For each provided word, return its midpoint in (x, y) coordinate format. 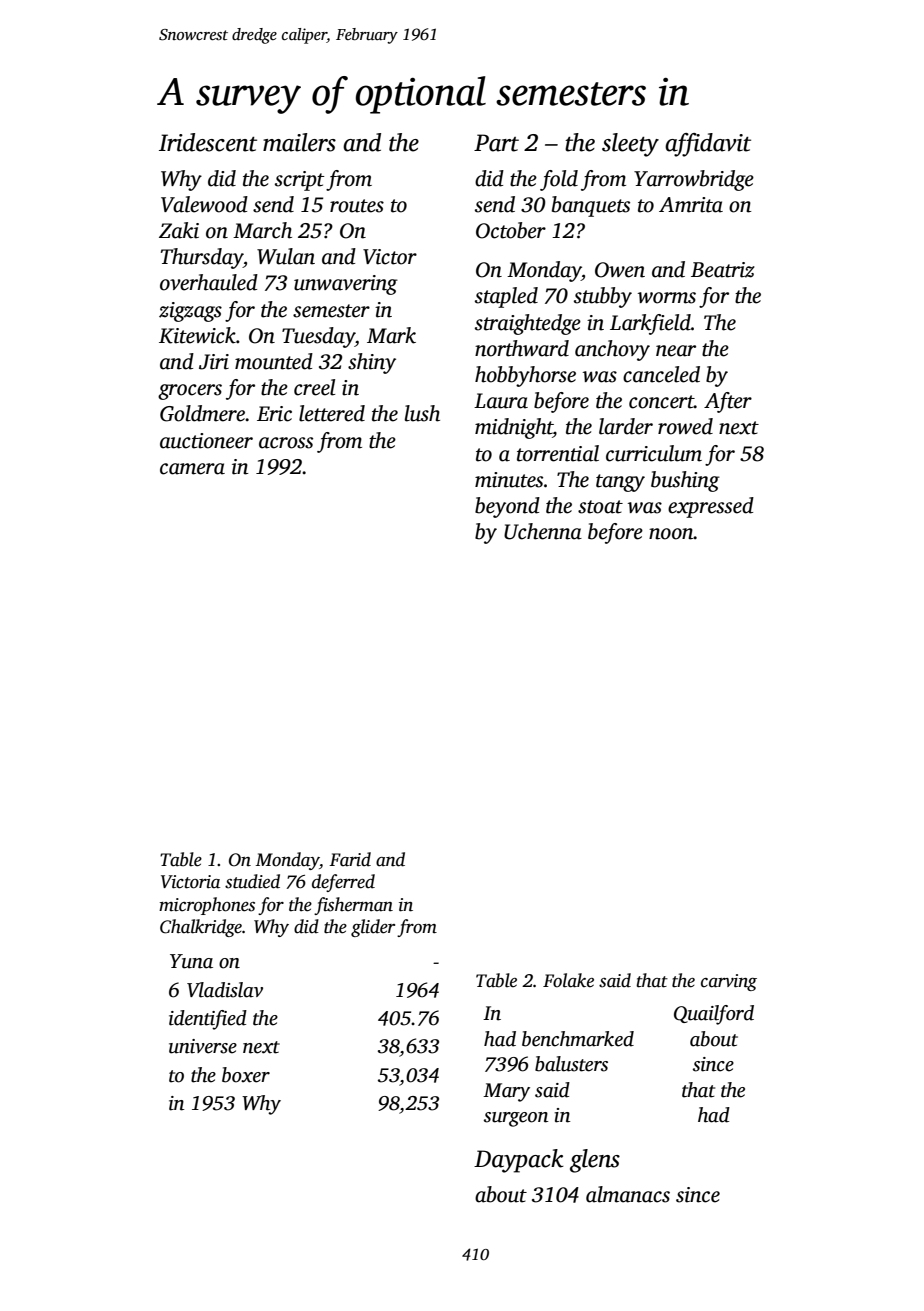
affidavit (708, 145)
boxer (246, 1075)
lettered (332, 413)
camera (192, 469)
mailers (299, 142)
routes (357, 206)
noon (671, 534)
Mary (506, 1092)
